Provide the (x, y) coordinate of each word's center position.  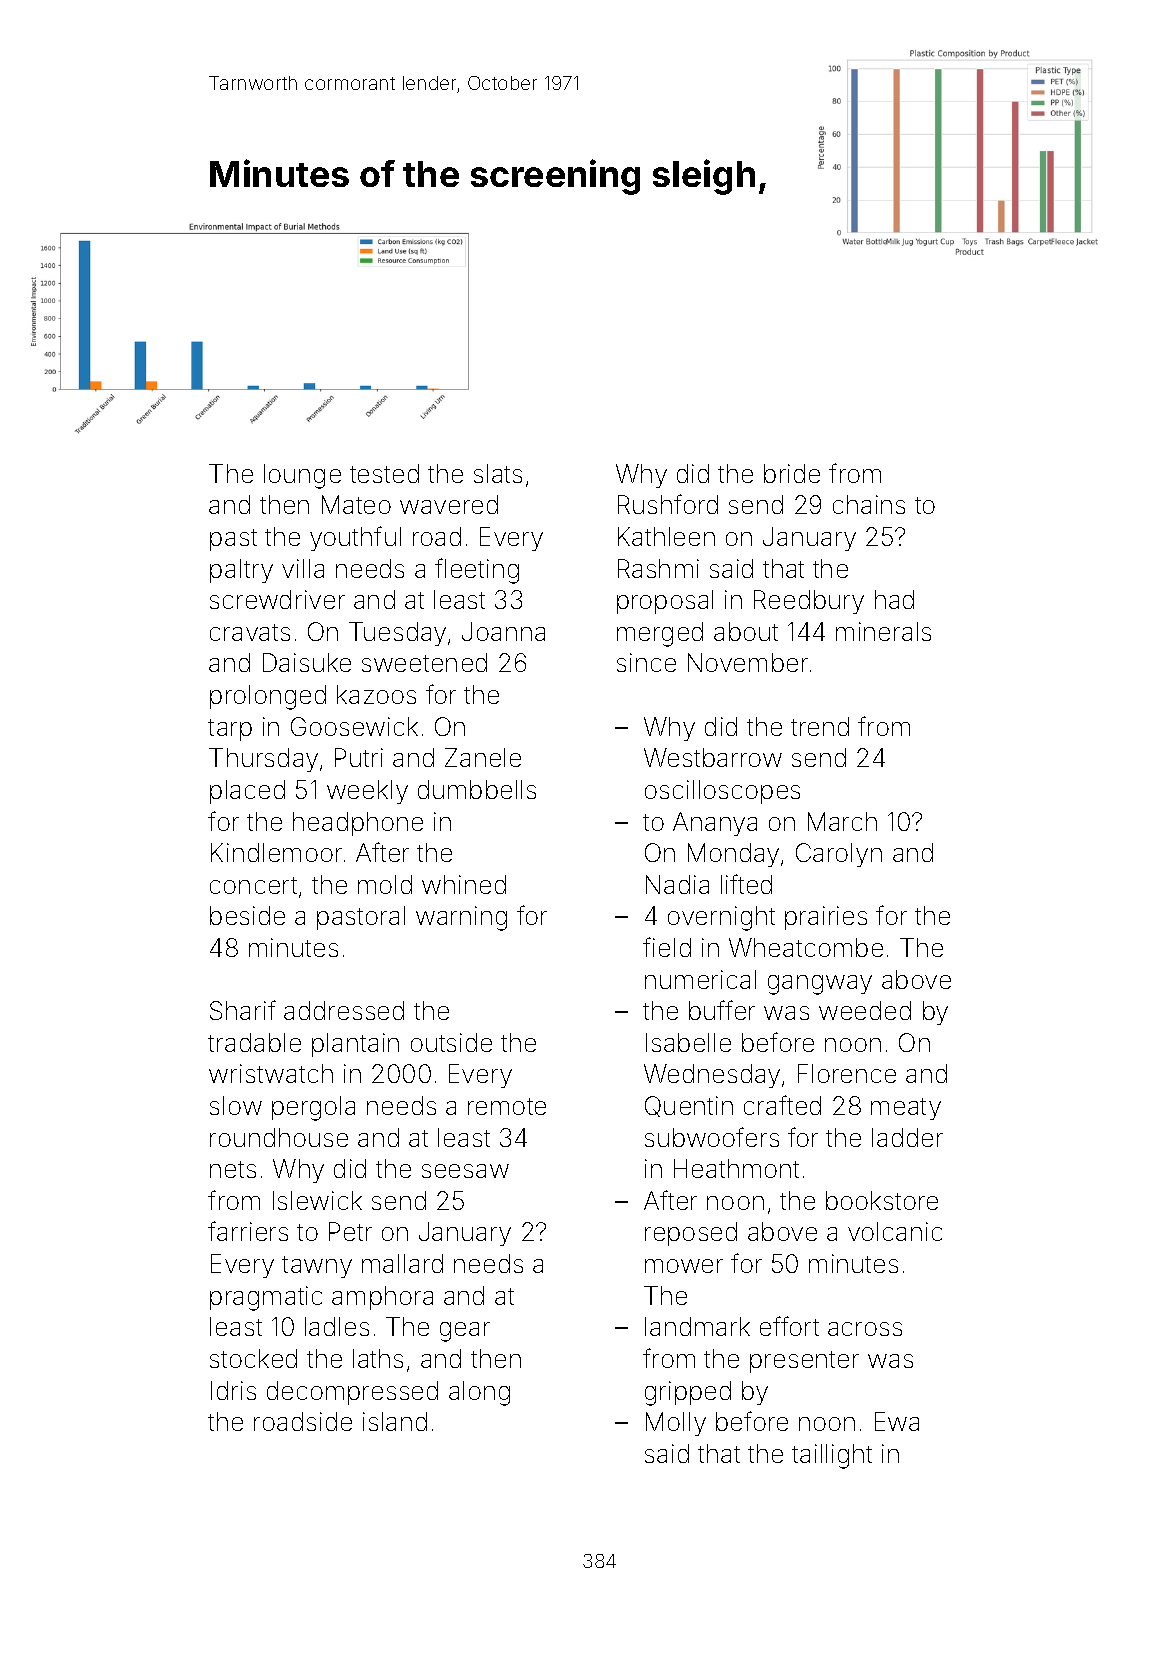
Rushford (668, 504)
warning (461, 918)
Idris (233, 1390)
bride (792, 473)
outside (451, 1042)
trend (820, 726)
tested (384, 473)
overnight (721, 918)
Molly (676, 1424)
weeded (865, 1010)
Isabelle (688, 1042)
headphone (358, 824)
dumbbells (477, 789)
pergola (313, 1108)
